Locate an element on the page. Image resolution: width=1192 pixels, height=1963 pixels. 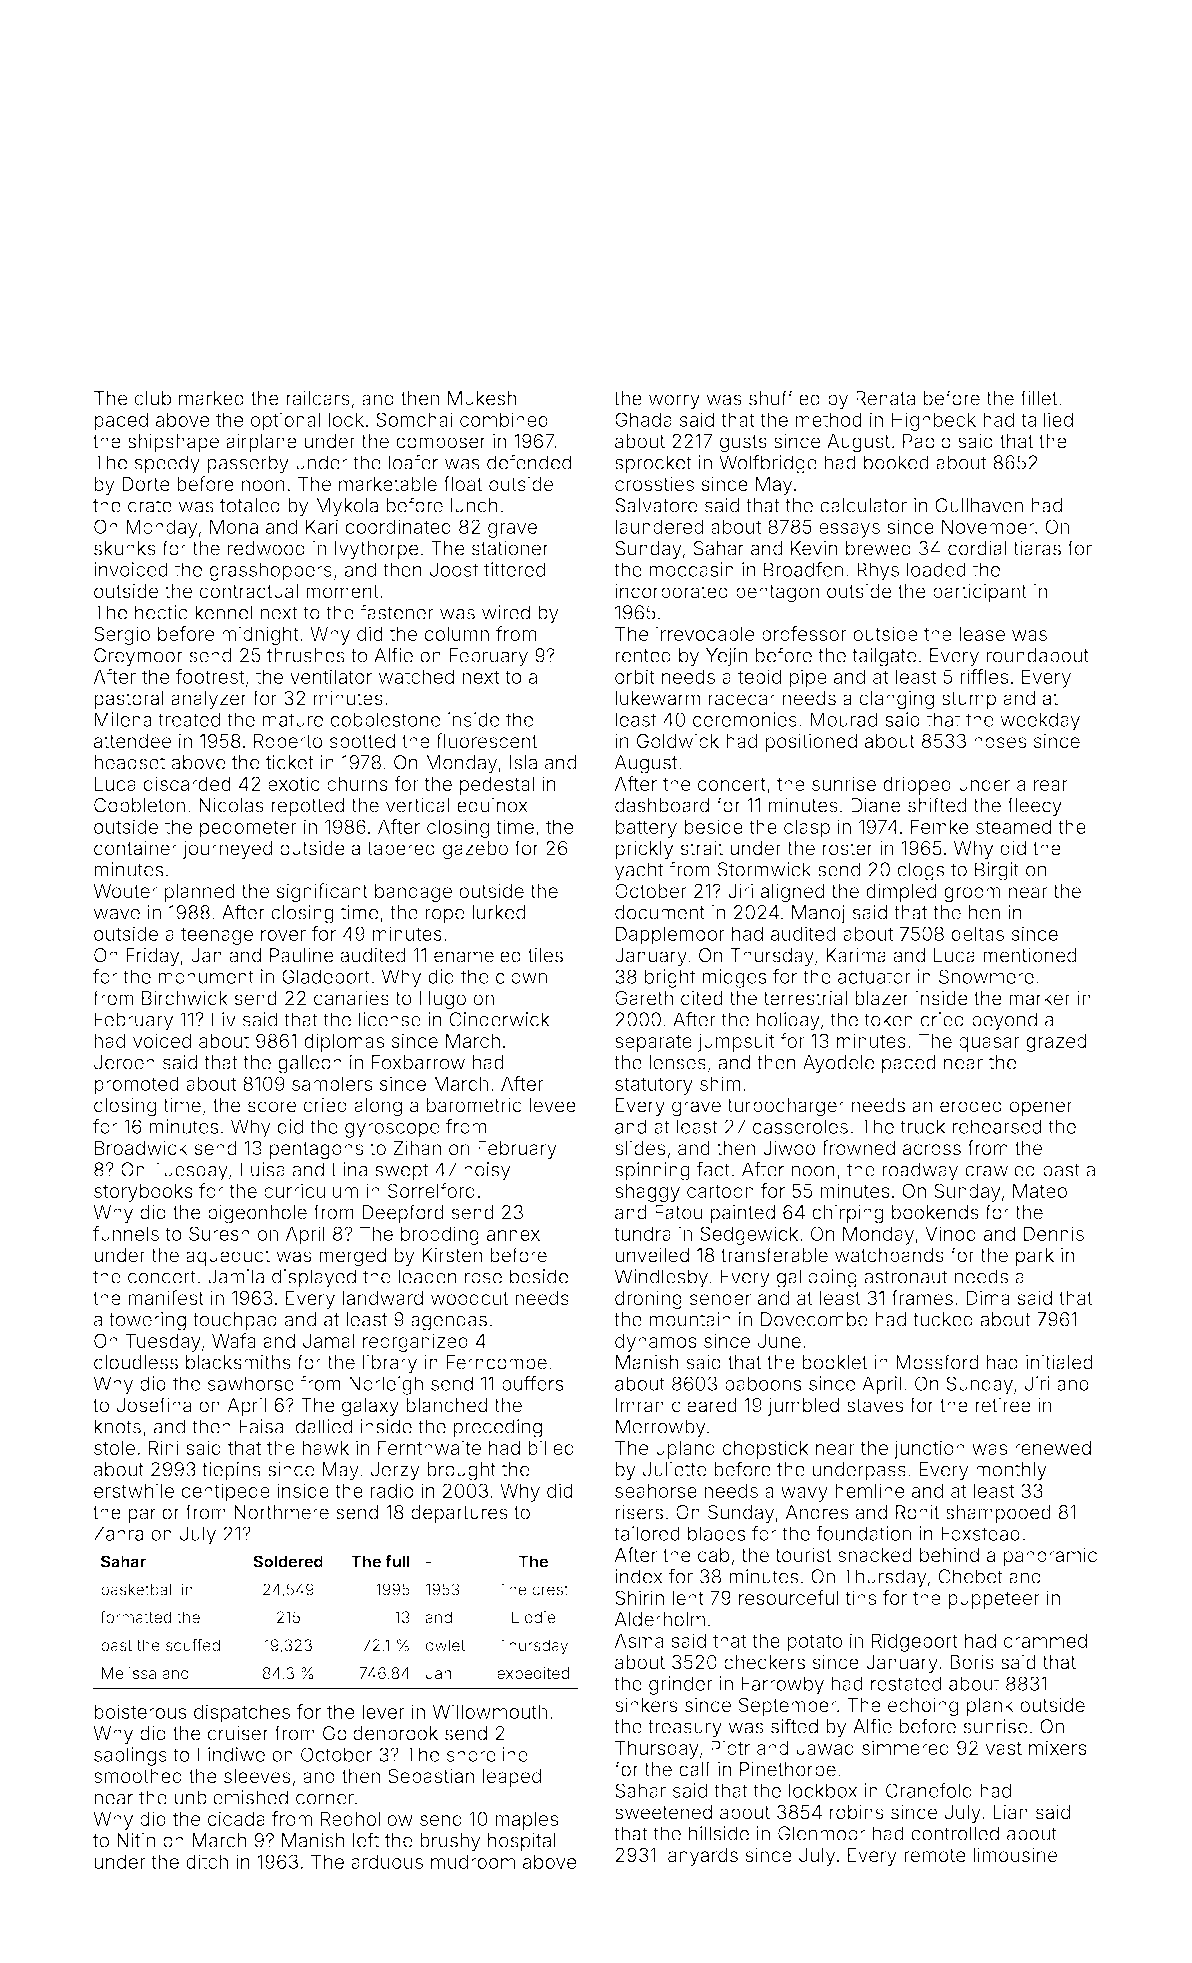
levee is located at coordinates (552, 1105).
